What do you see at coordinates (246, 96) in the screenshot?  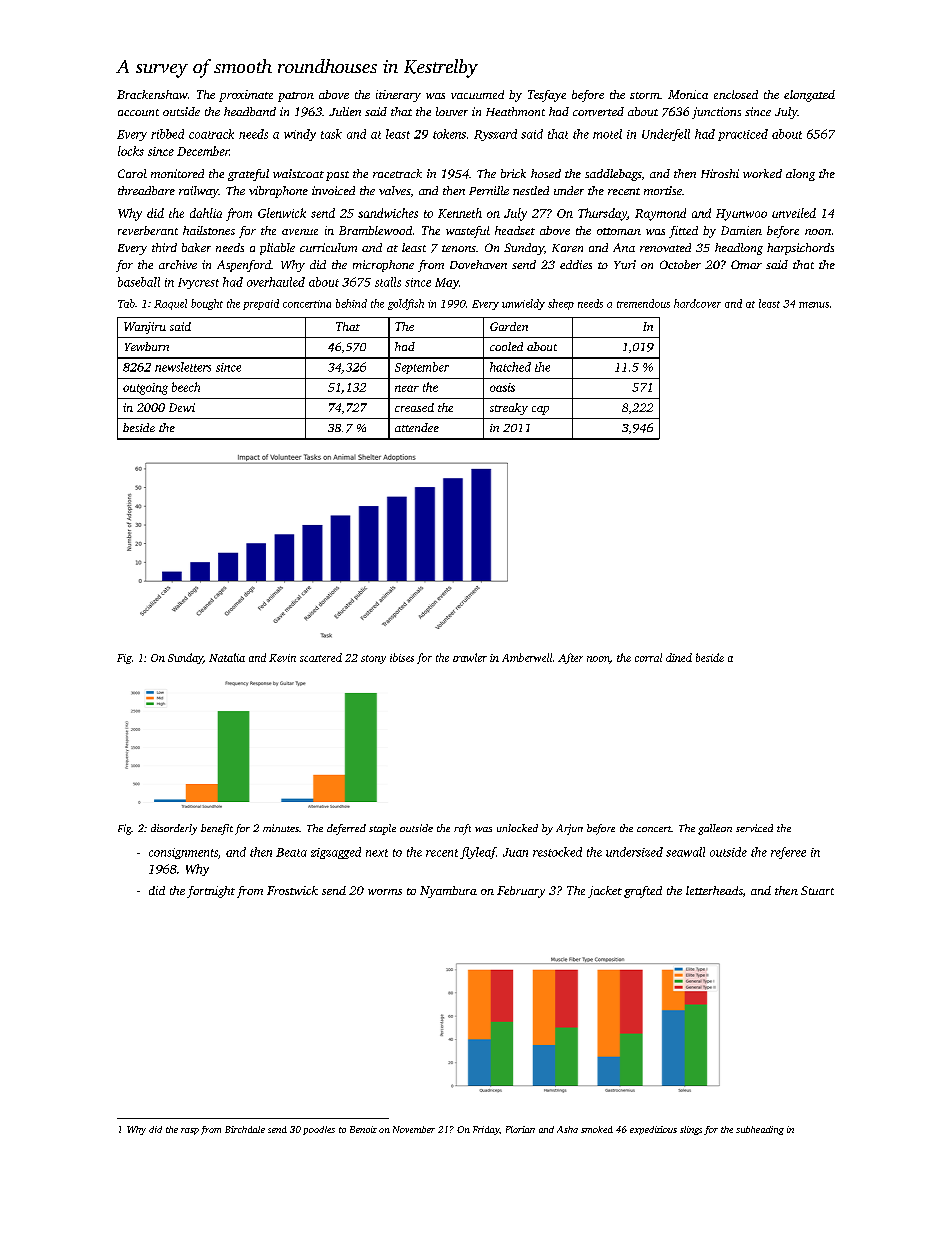 I see `proximate` at bounding box center [246, 96].
